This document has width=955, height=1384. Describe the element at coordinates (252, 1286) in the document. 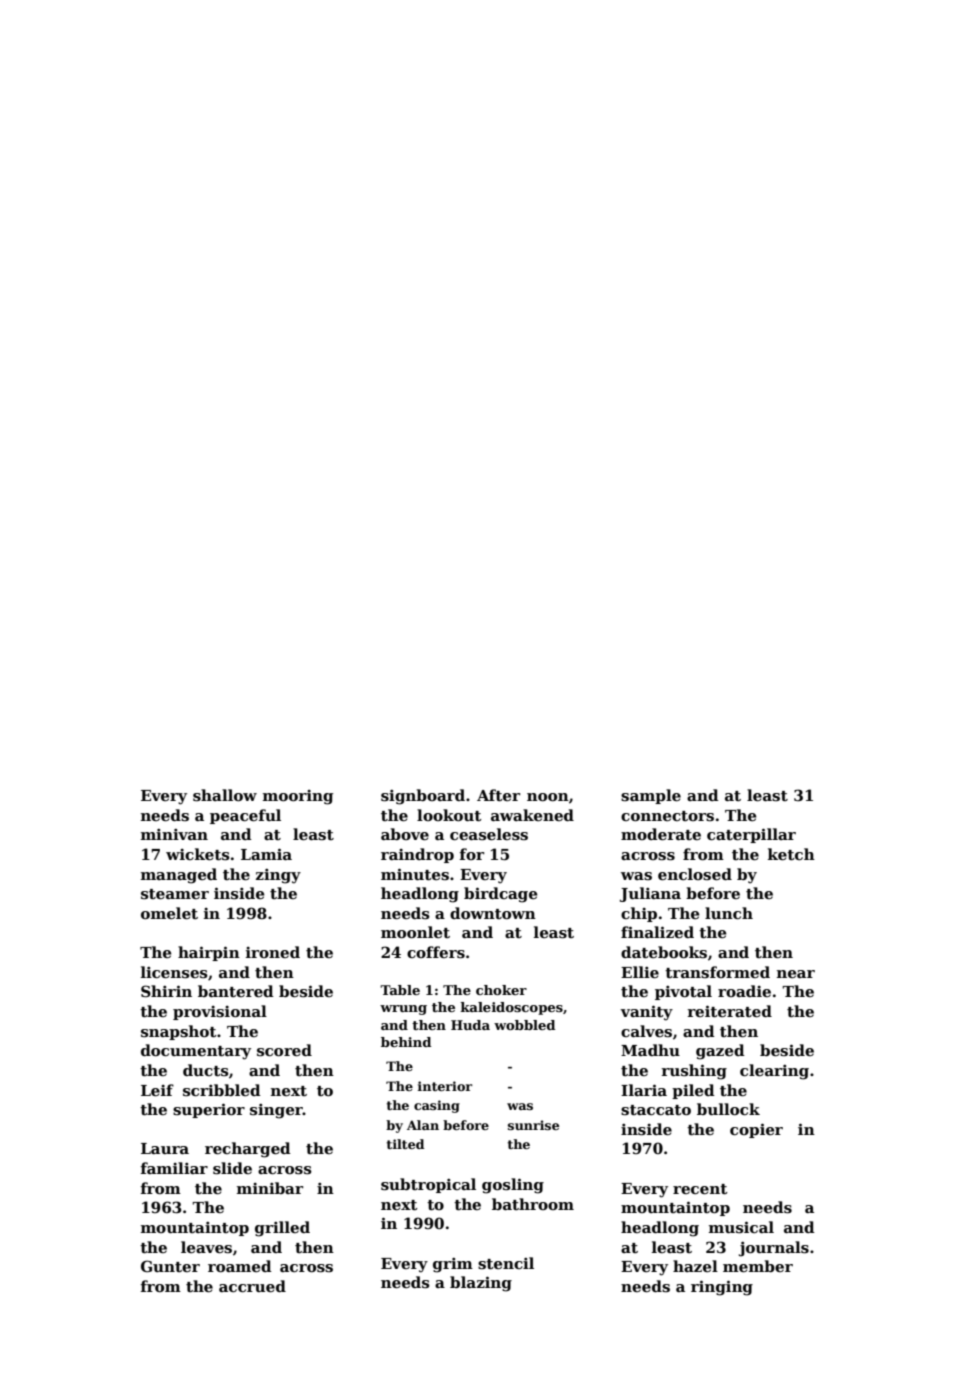

I see `accrued` at that location.
